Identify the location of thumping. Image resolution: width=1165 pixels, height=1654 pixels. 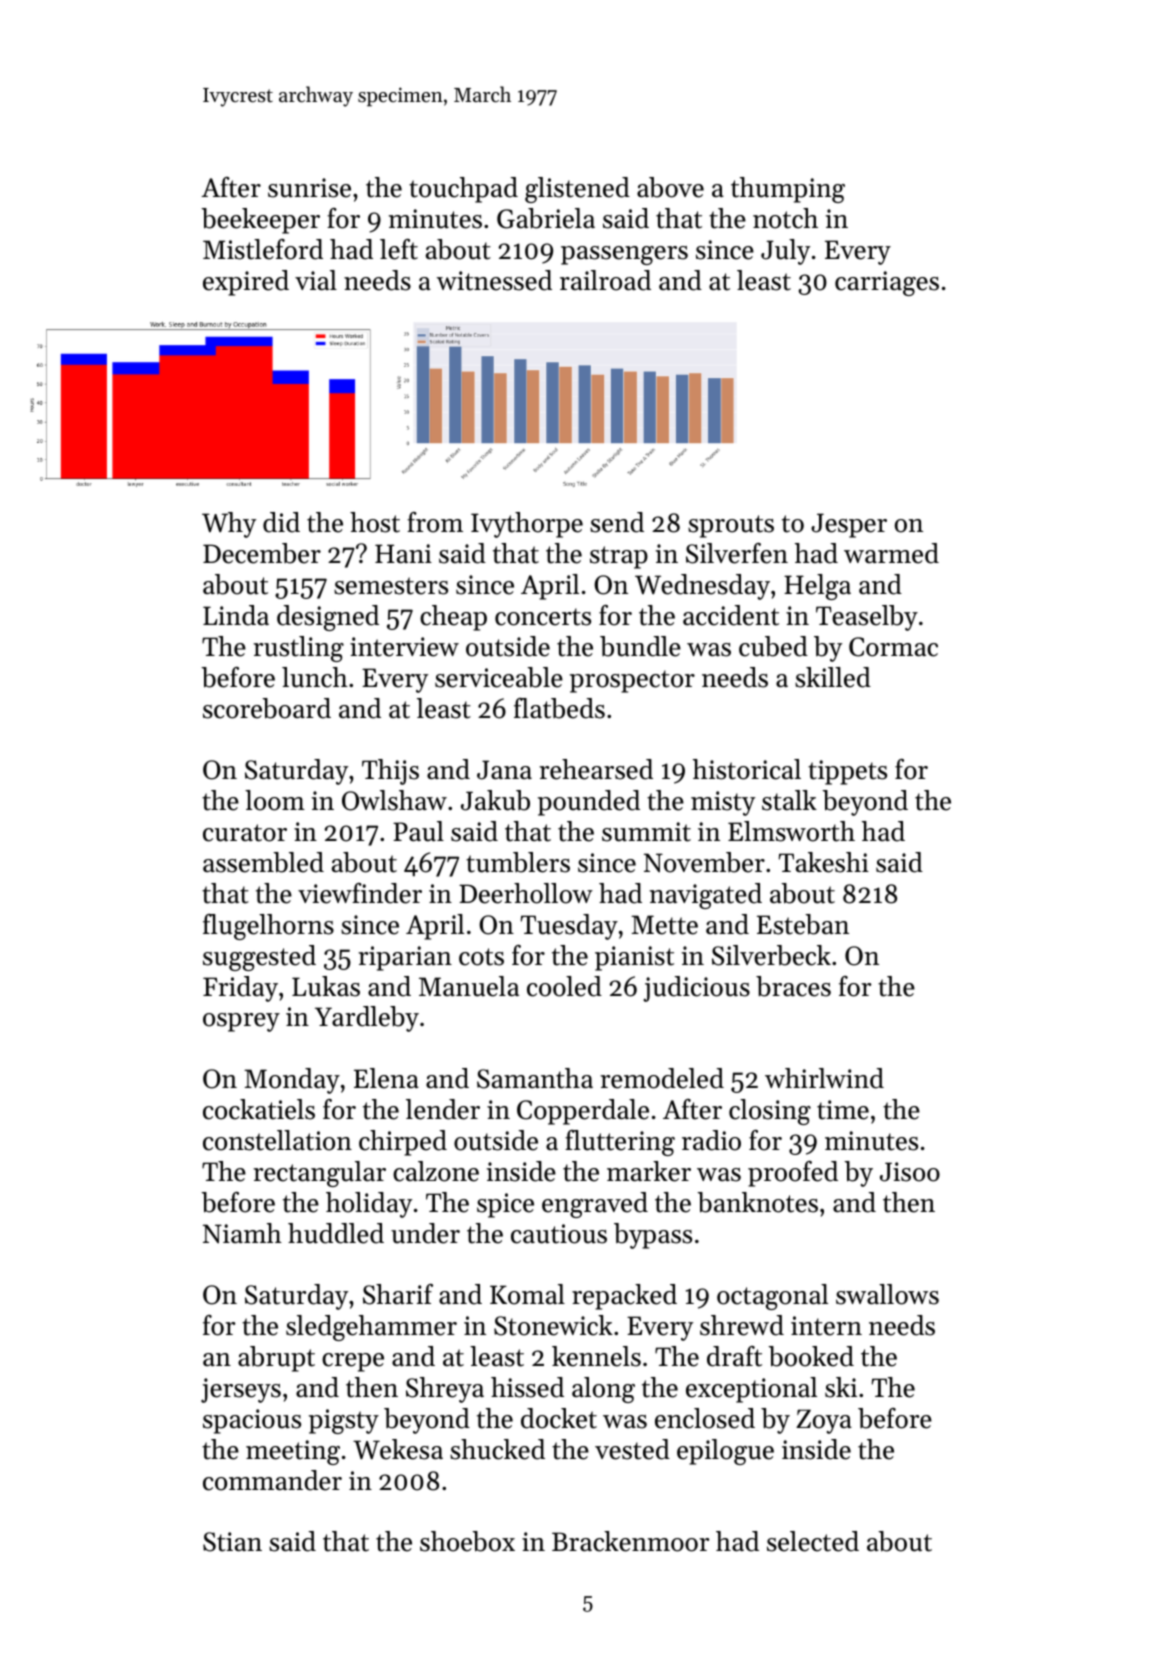
(788, 190).
